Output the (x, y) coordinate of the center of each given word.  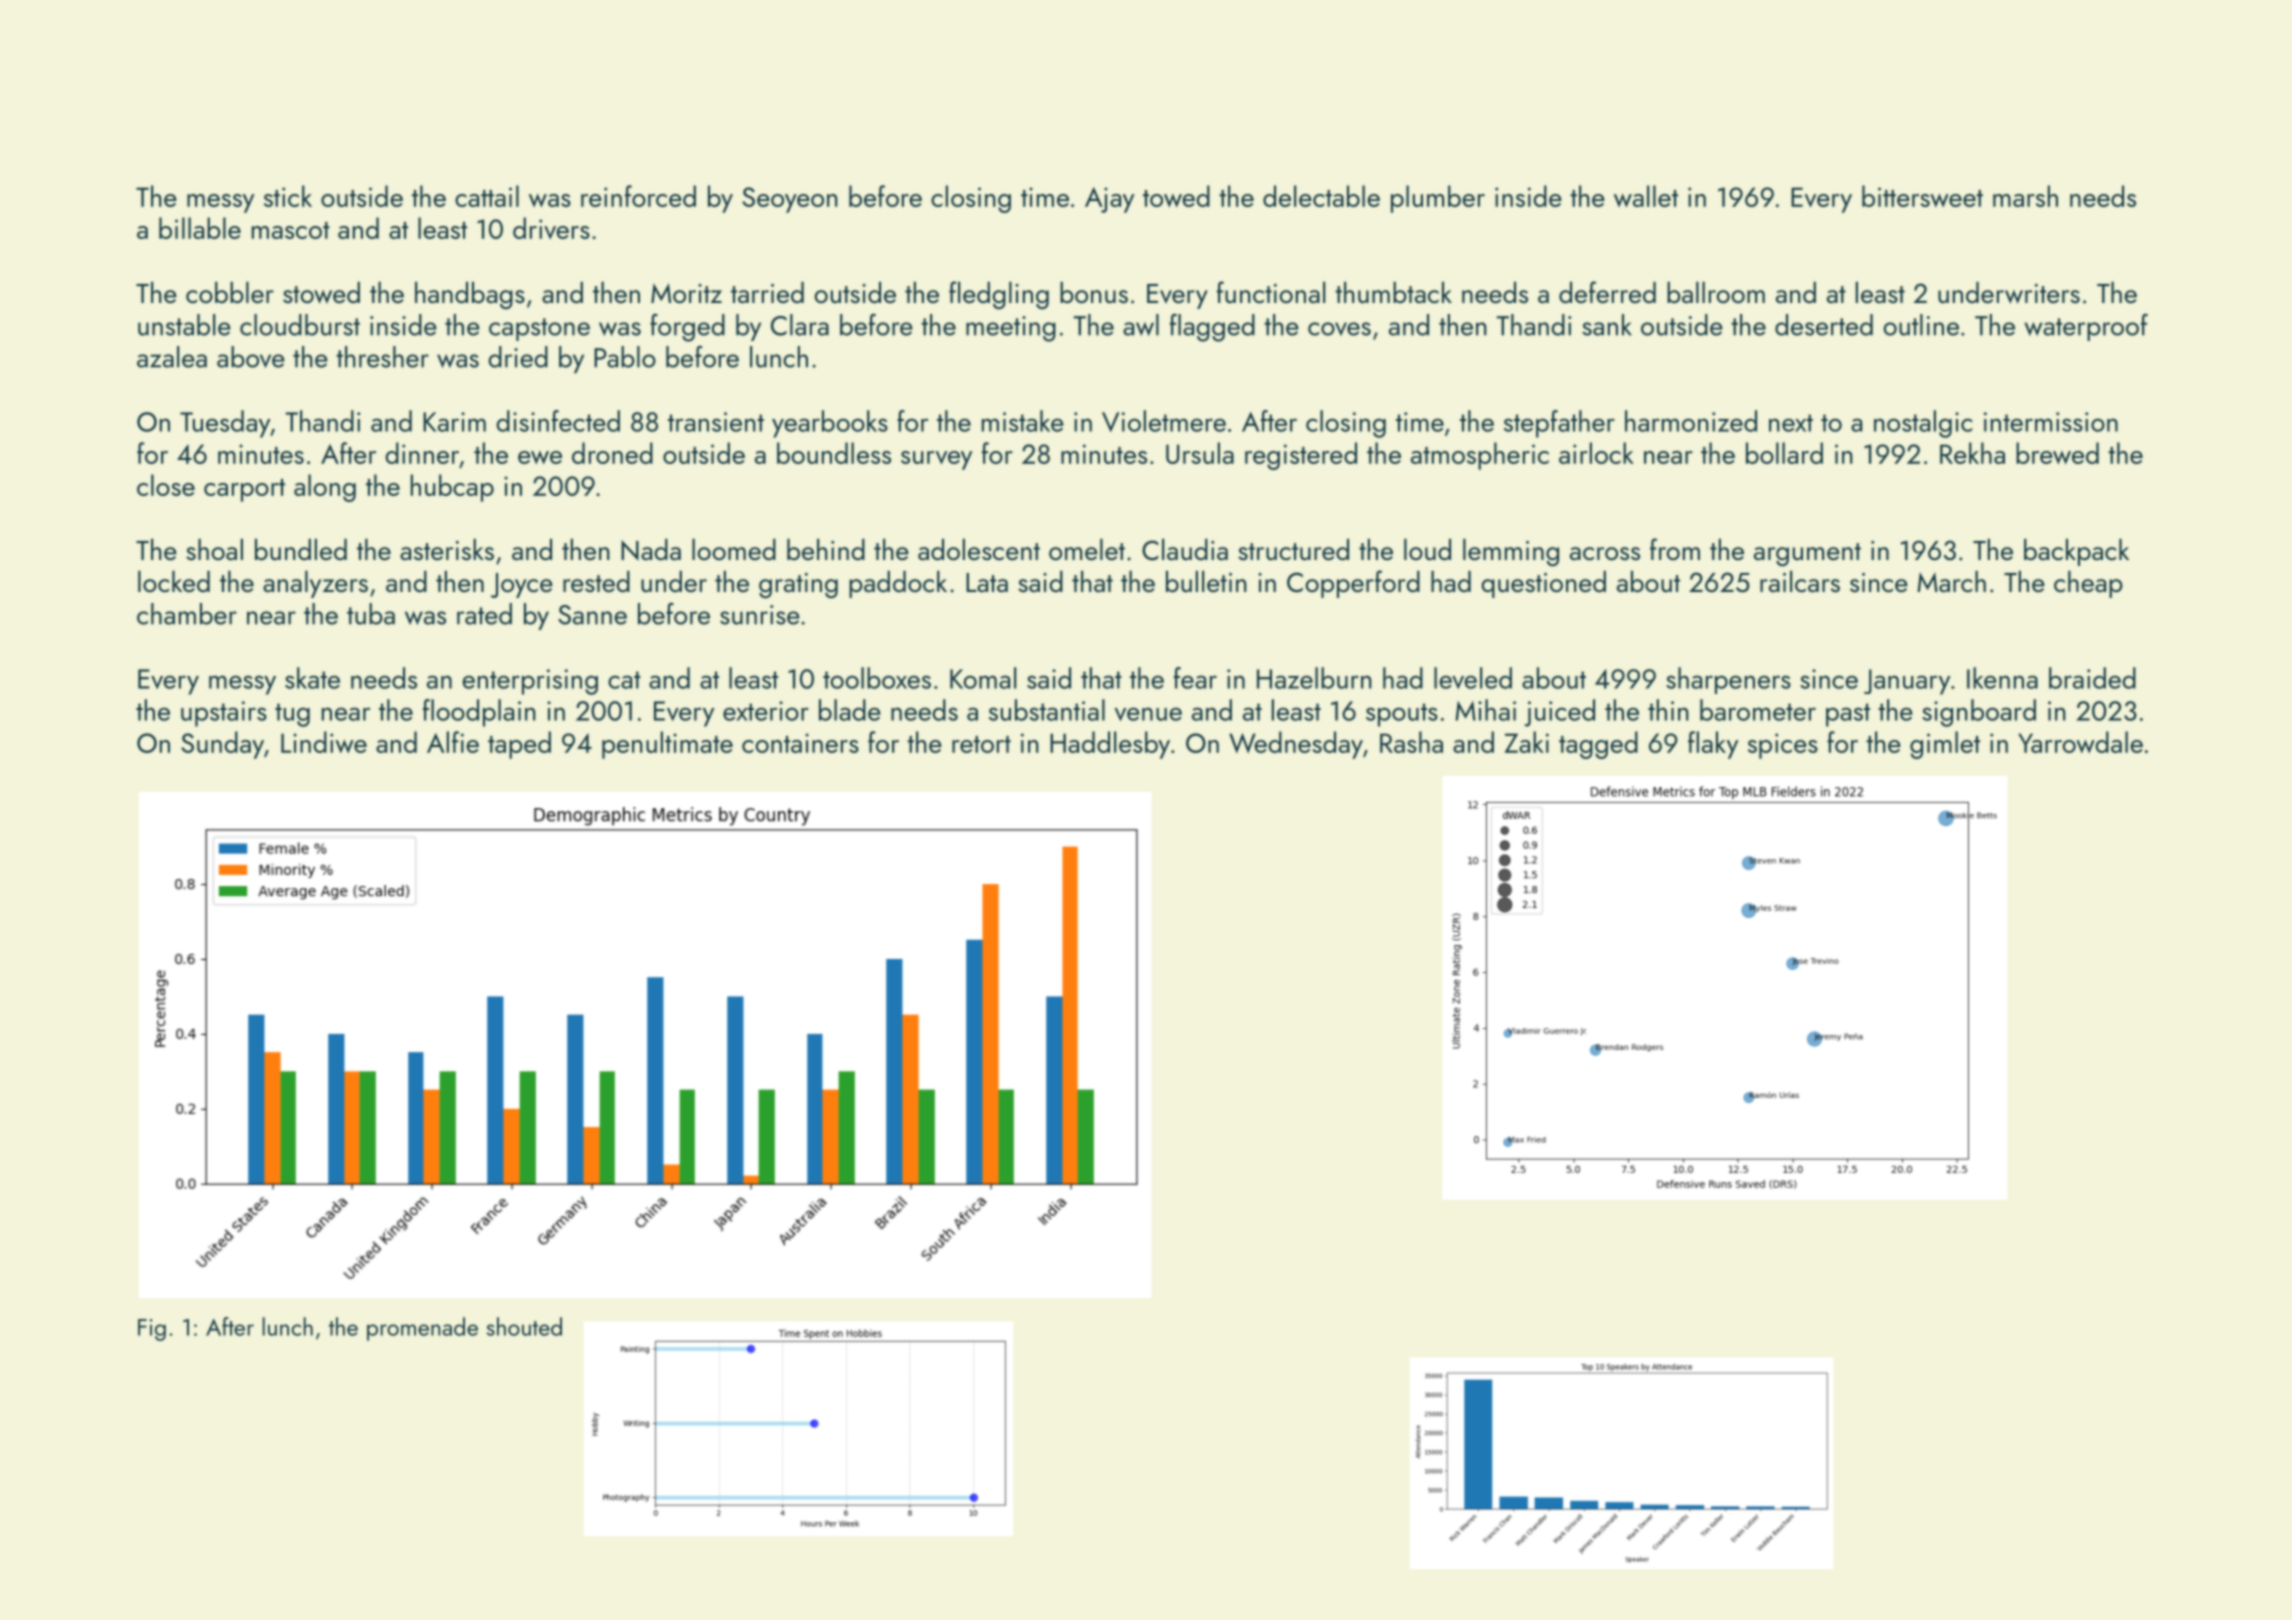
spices (1783, 746)
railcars (1800, 581)
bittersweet (1922, 196)
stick (288, 196)
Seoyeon (790, 200)
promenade (422, 1329)
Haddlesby (1110, 745)
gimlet (1945, 745)
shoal (214, 549)
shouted (524, 1326)
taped (519, 745)
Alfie (453, 742)
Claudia (1185, 549)
